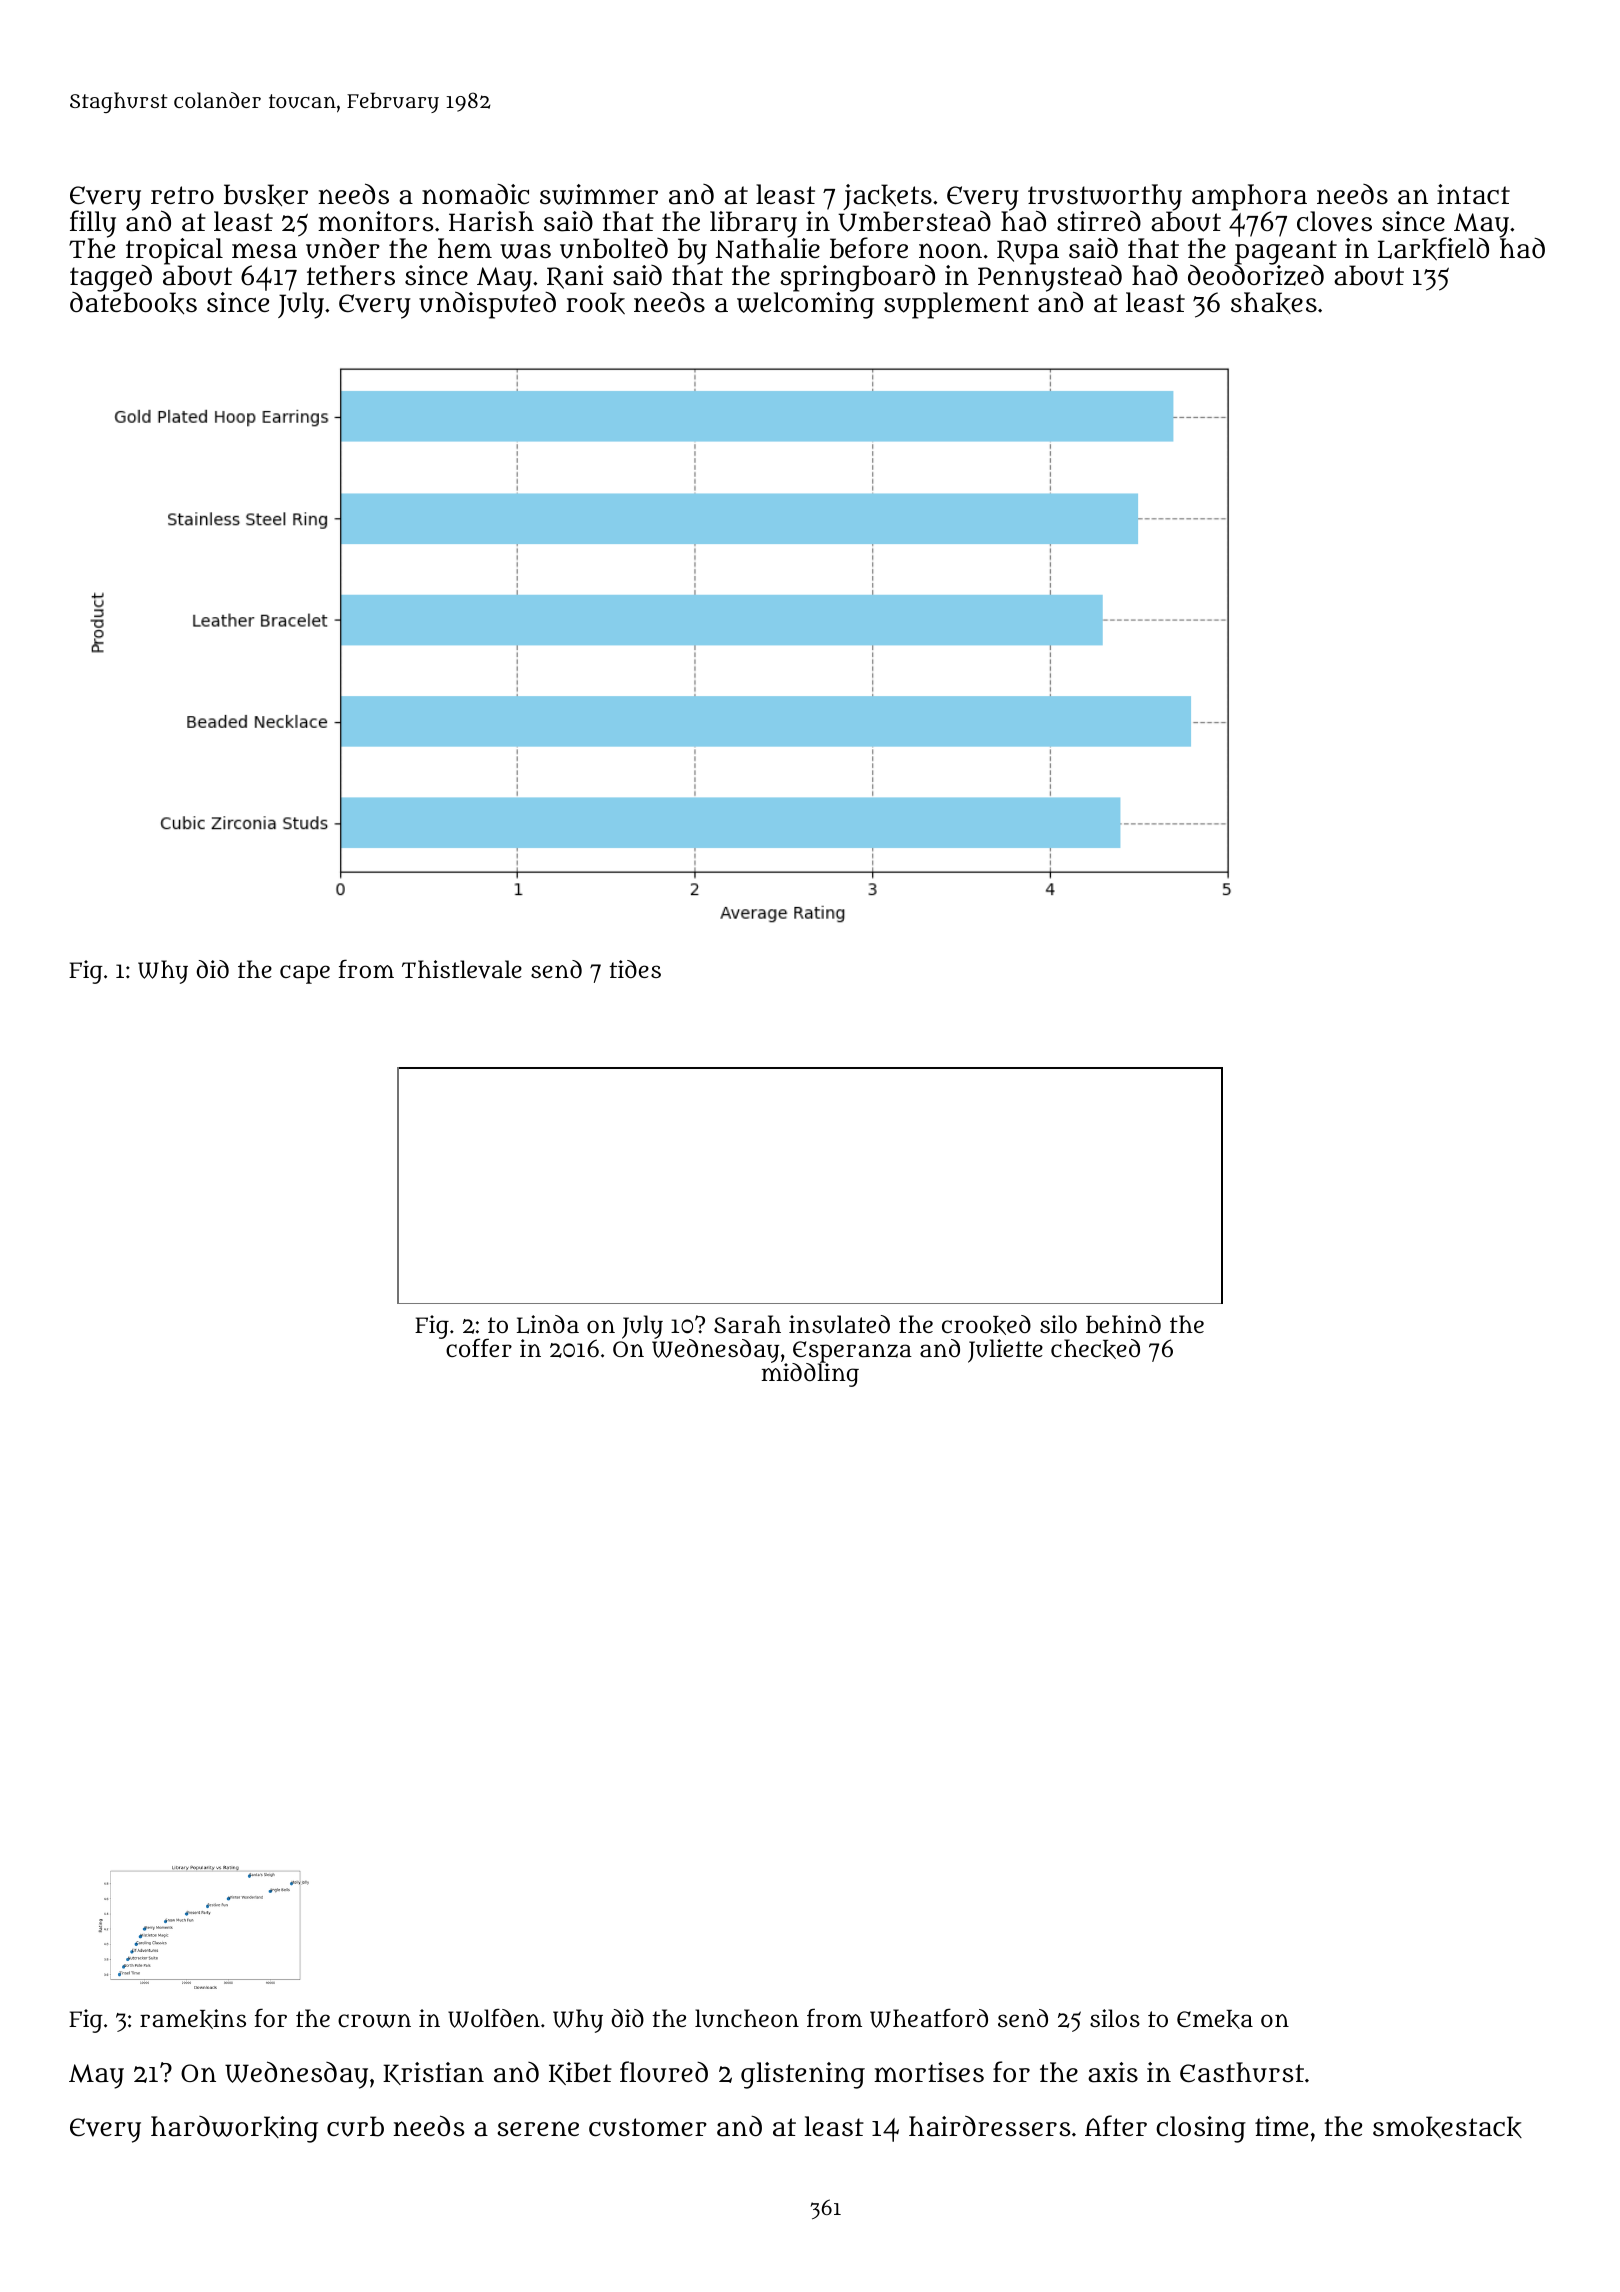 This page has height=2292, width=1620. What do you see at coordinates (479, 1348) in the page?
I see `coffer` at bounding box center [479, 1348].
